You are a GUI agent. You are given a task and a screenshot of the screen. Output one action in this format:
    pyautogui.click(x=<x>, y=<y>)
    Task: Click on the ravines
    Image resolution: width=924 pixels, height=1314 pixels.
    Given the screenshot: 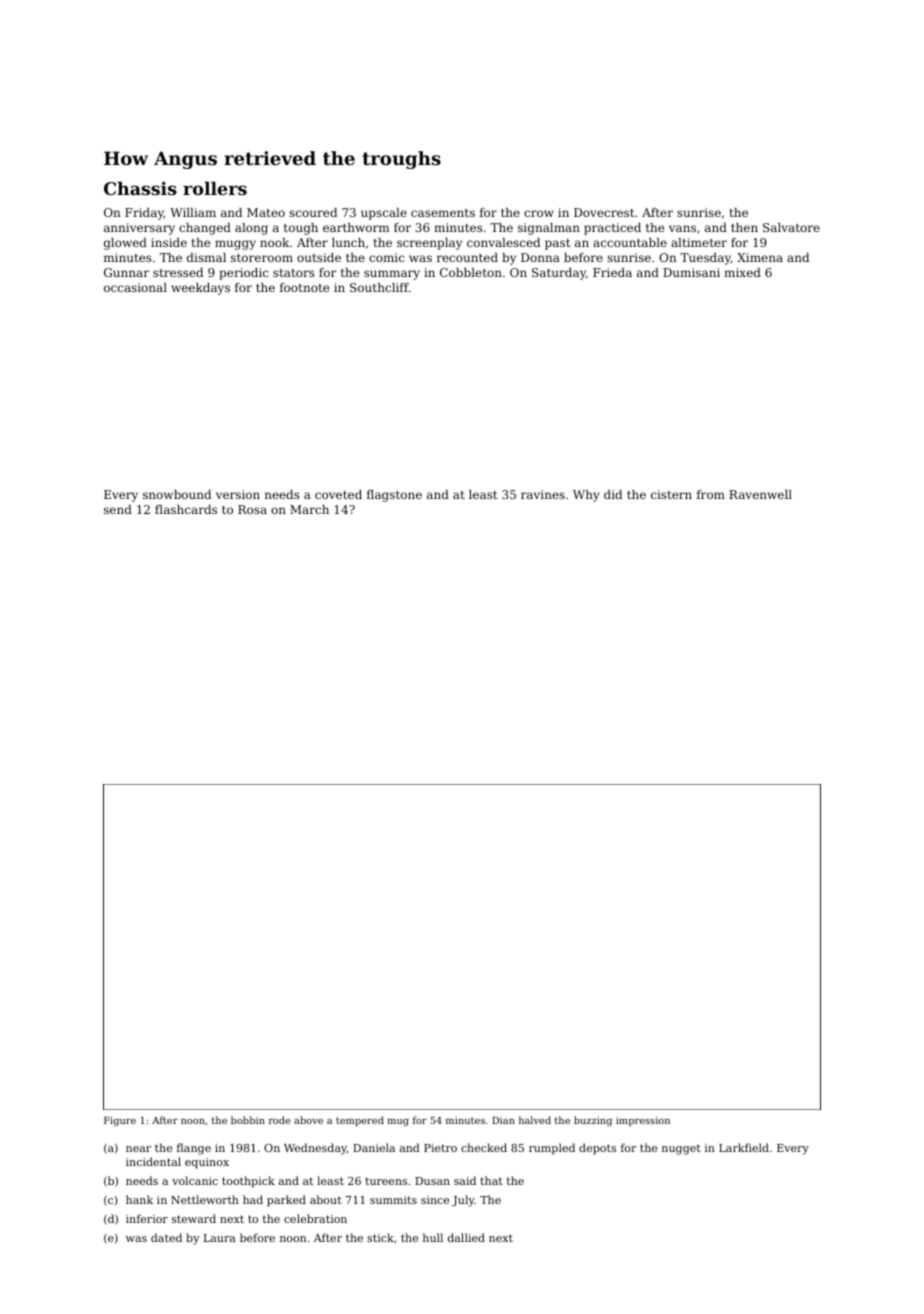 What is the action you would take?
    pyautogui.click(x=543, y=494)
